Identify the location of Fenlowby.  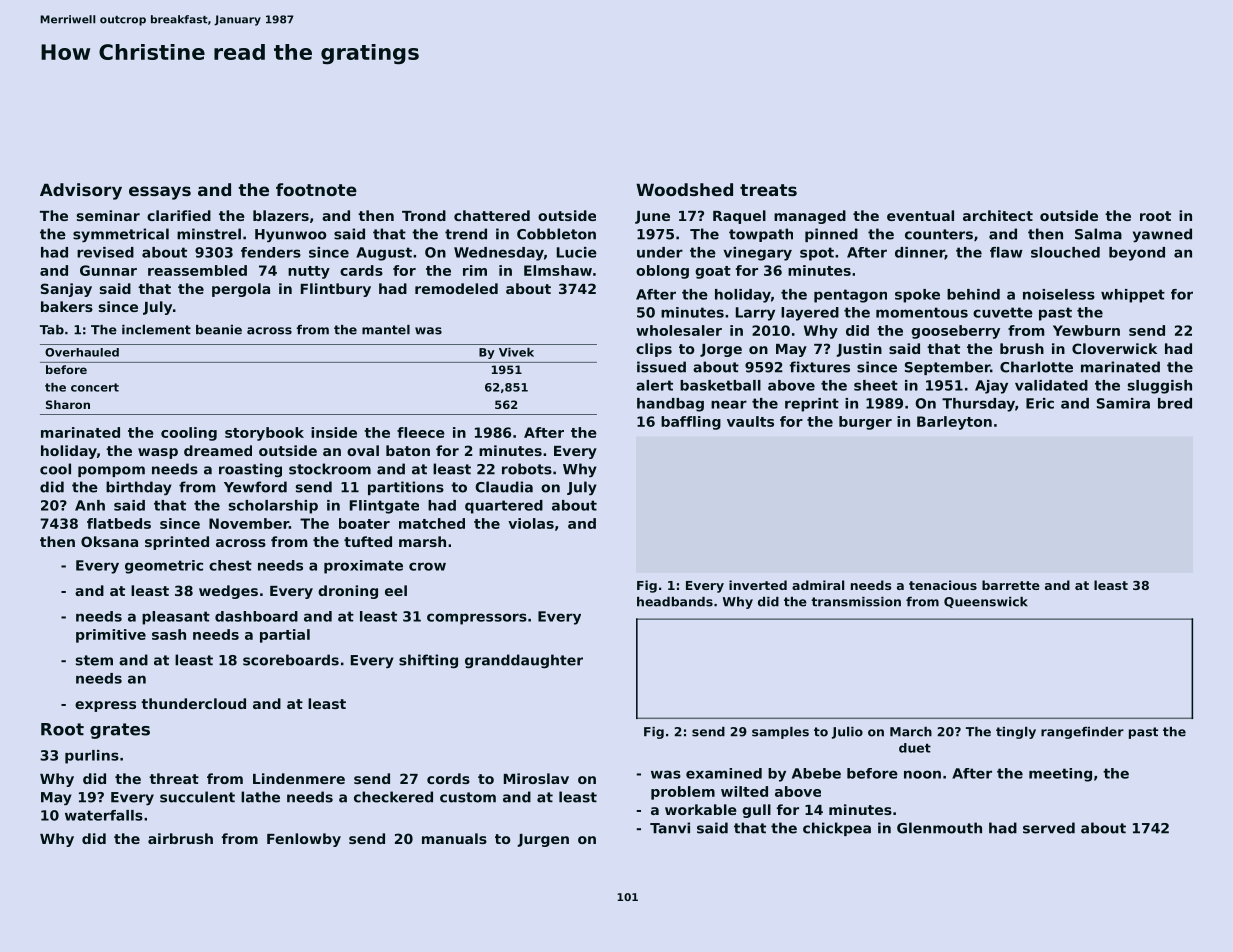
(304, 840).
